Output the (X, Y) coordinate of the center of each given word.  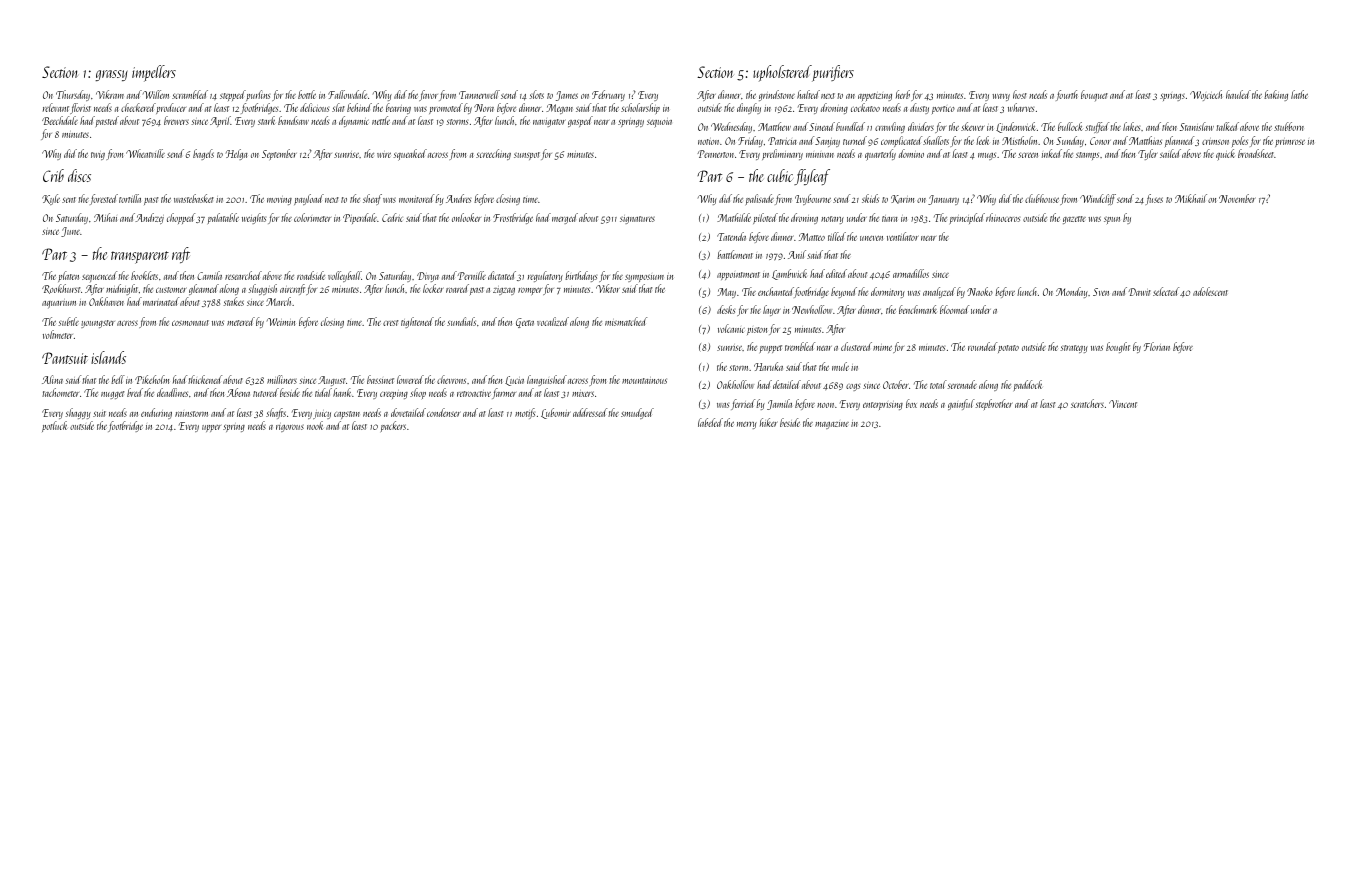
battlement (735, 254)
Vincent (1123, 404)
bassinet (380, 379)
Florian (1157, 346)
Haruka (768, 366)
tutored (266, 392)
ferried (743, 404)
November (1237, 198)
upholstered (782, 73)
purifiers (833, 73)
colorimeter (312, 217)
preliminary (782, 154)
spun (1112, 220)
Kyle (51, 199)
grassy (111, 75)
